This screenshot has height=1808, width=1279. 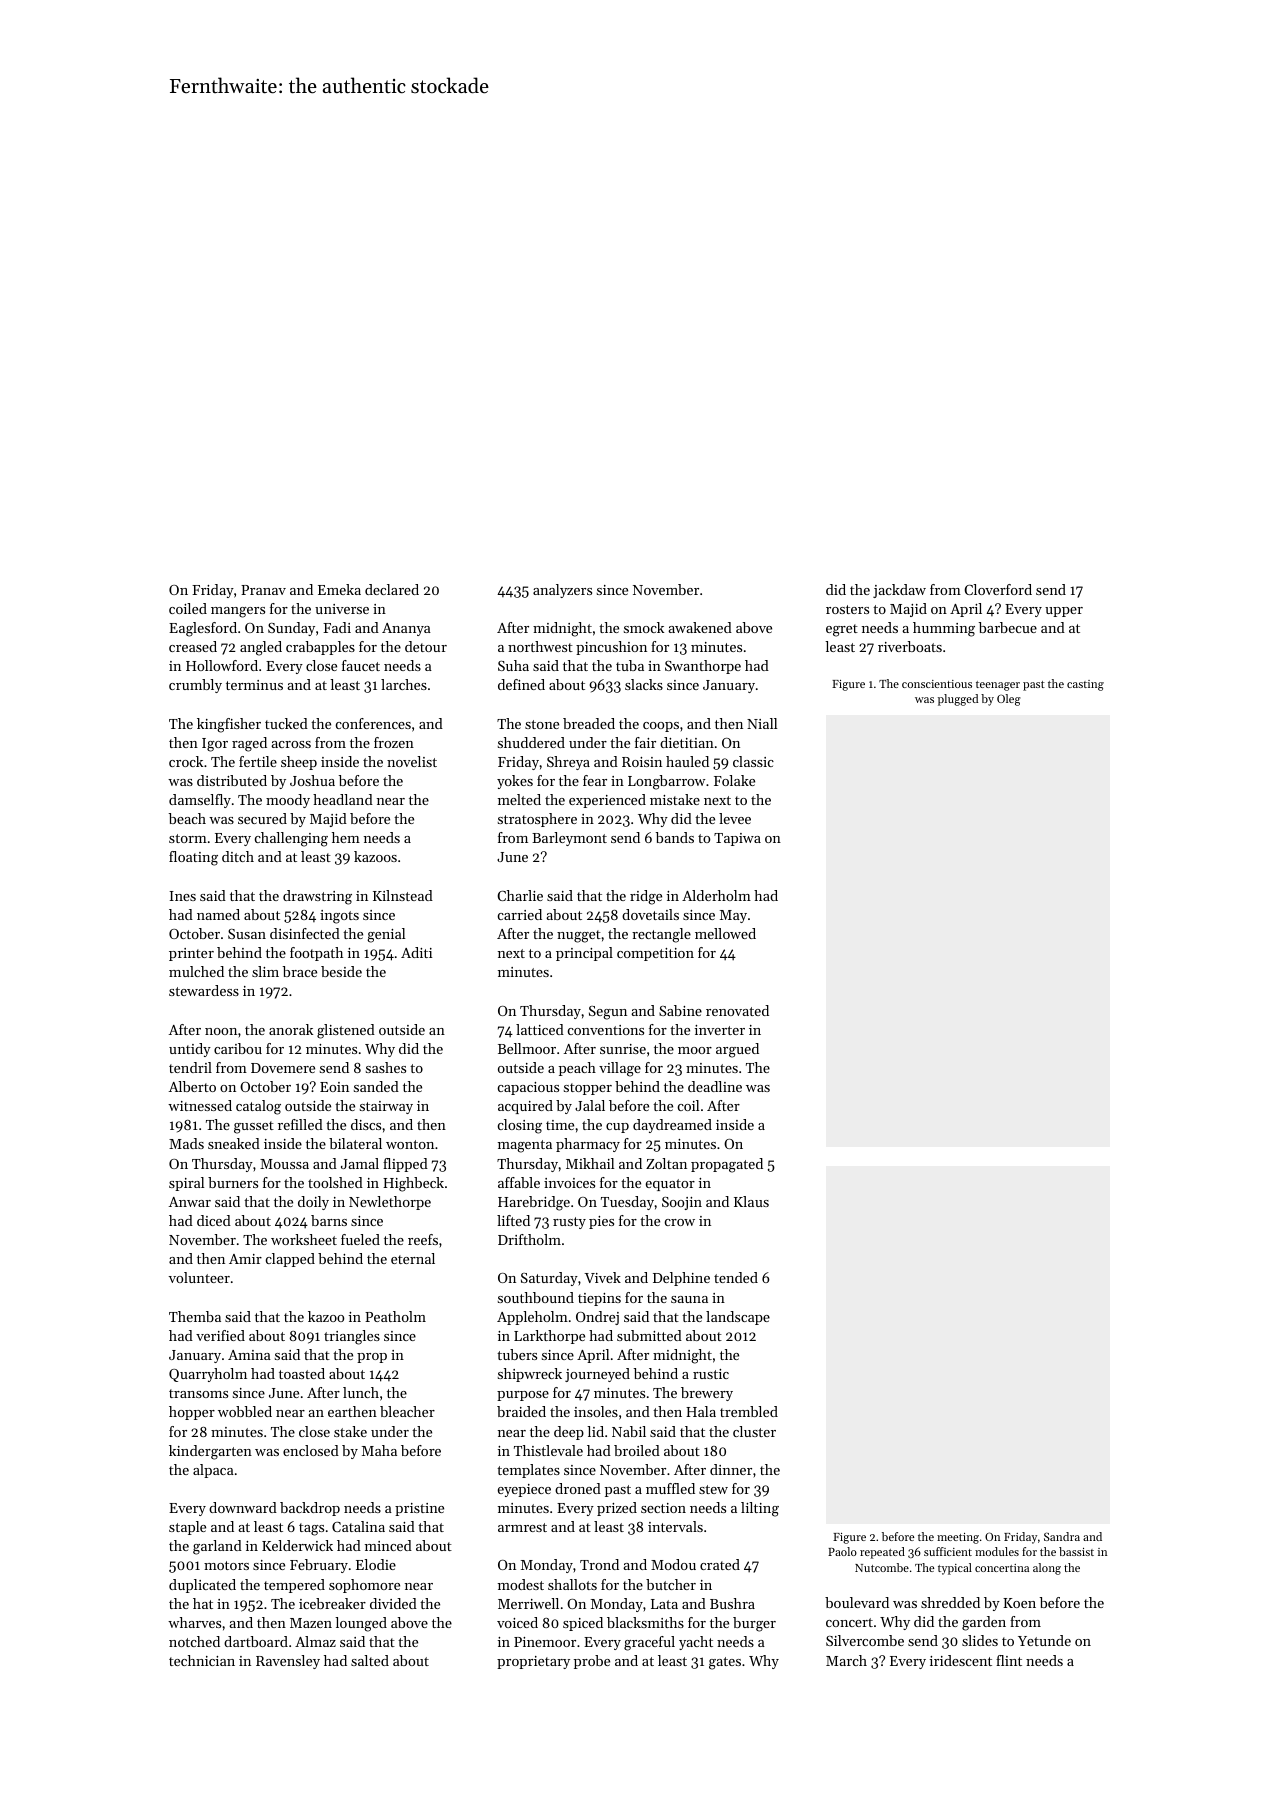 I want to click on technician, so click(x=202, y=1660).
